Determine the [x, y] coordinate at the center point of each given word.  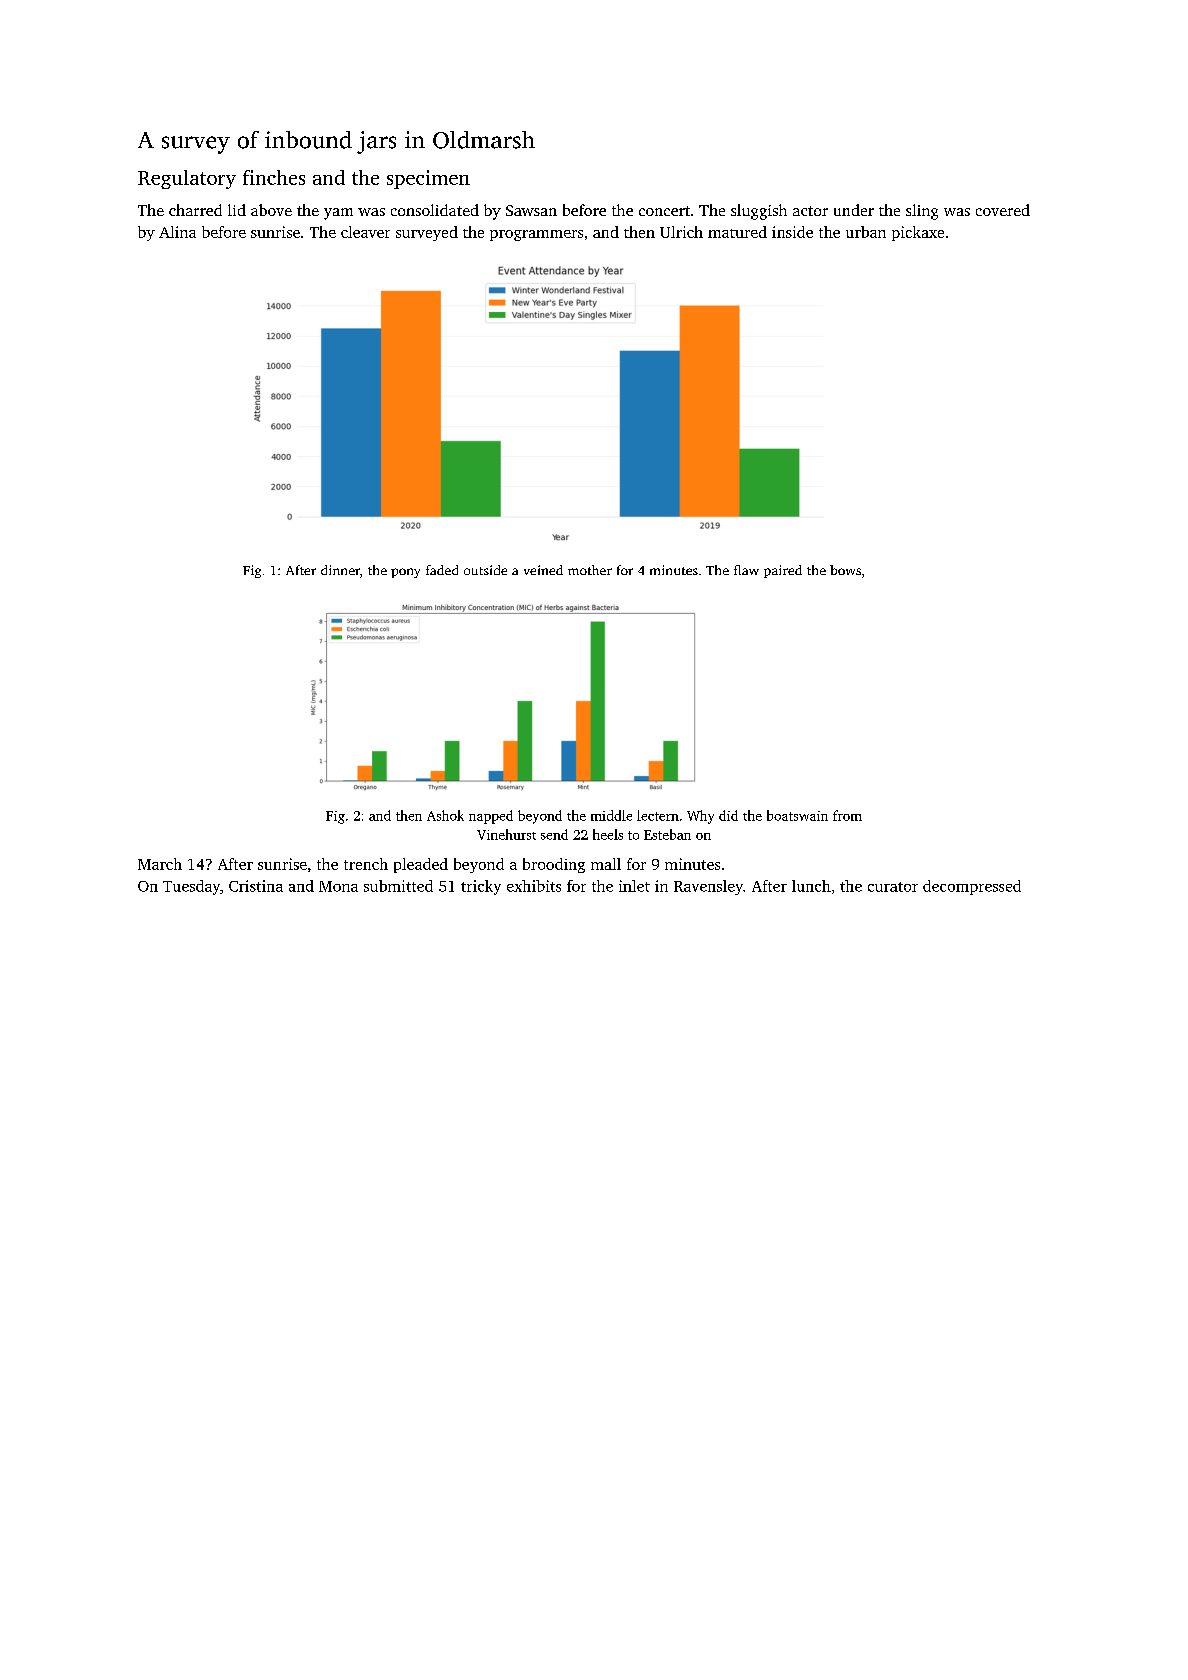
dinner [340, 570]
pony [405, 573]
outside [485, 570]
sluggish [759, 212]
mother [590, 570]
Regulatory [187, 179]
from [847, 815]
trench [366, 864]
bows [845, 570]
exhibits [534, 886]
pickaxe [918, 233]
